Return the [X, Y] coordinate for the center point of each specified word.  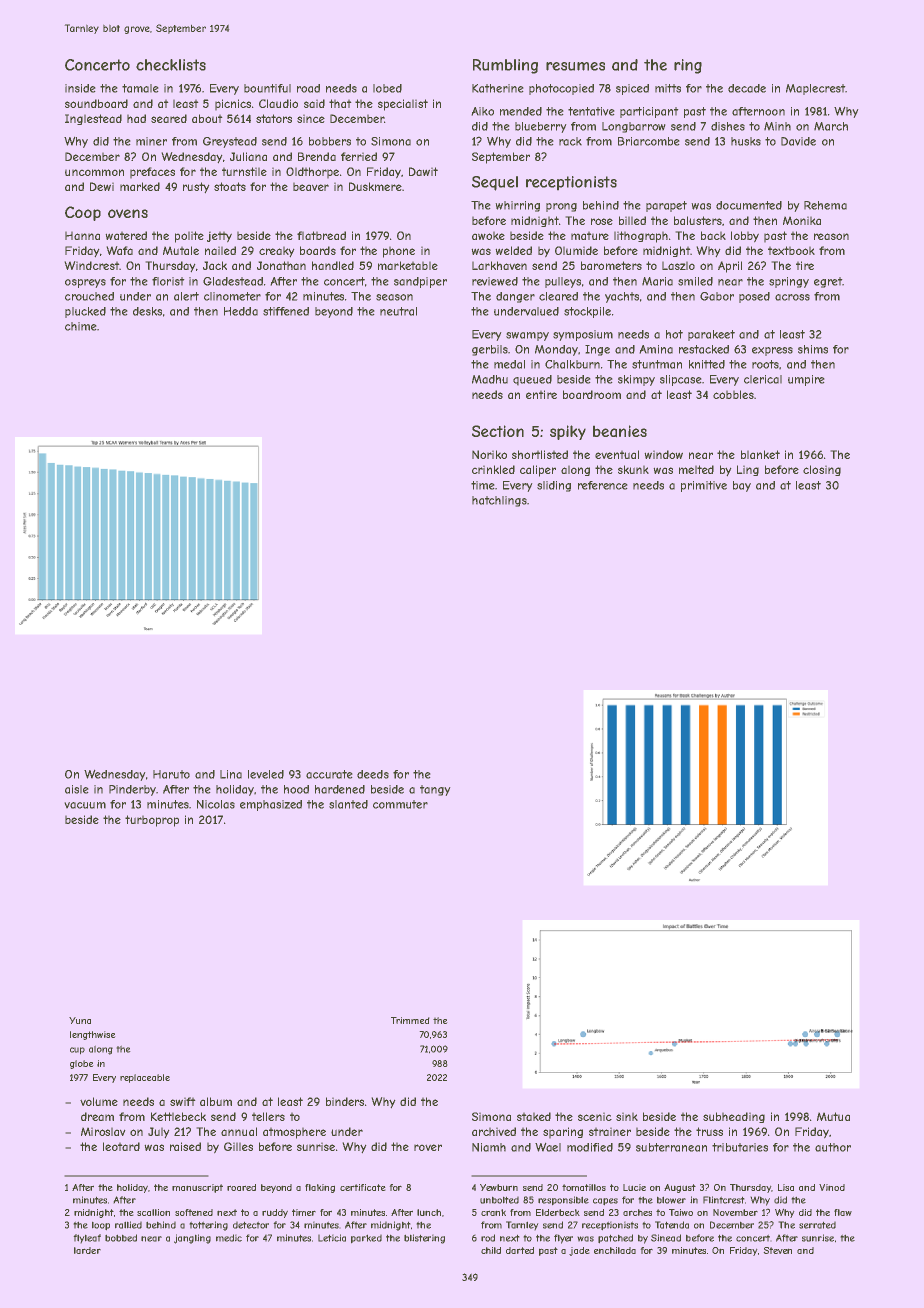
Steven [777, 1250]
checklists [171, 65]
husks [746, 141]
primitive [704, 486]
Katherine [498, 88]
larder [87, 1250]
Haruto [171, 774]
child [491, 1250]
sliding [554, 486]
